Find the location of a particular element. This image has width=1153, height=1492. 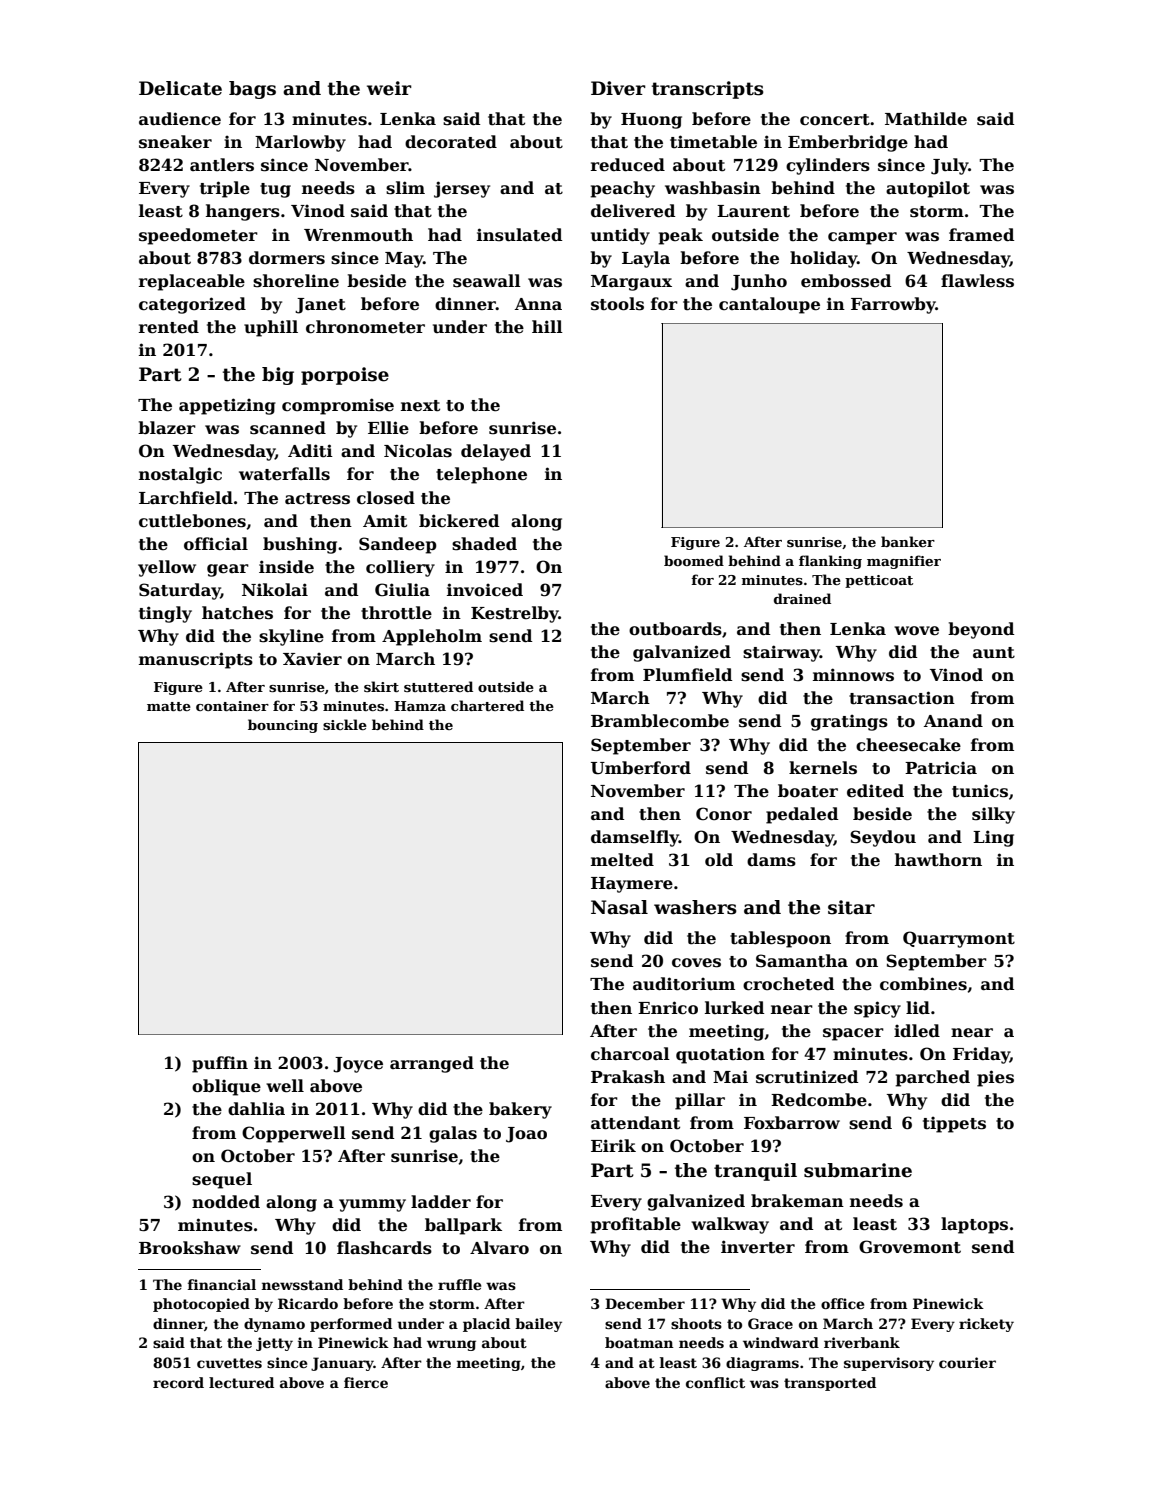

fierce is located at coordinates (366, 1382).
